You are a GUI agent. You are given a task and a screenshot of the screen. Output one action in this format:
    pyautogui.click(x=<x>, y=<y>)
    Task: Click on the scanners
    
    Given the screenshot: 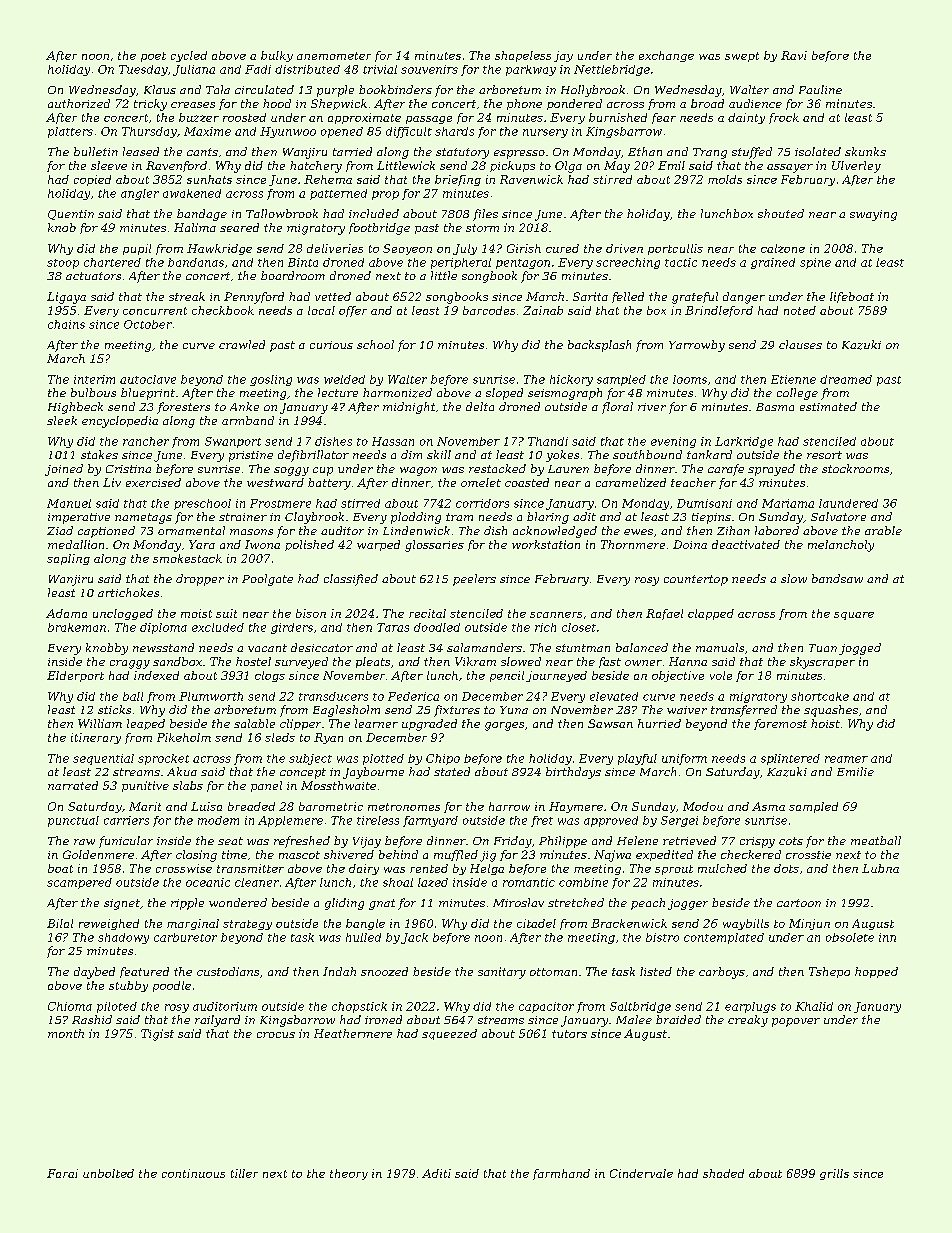 What is the action you would take?
    pyautogui.click(x=556, y=615)
